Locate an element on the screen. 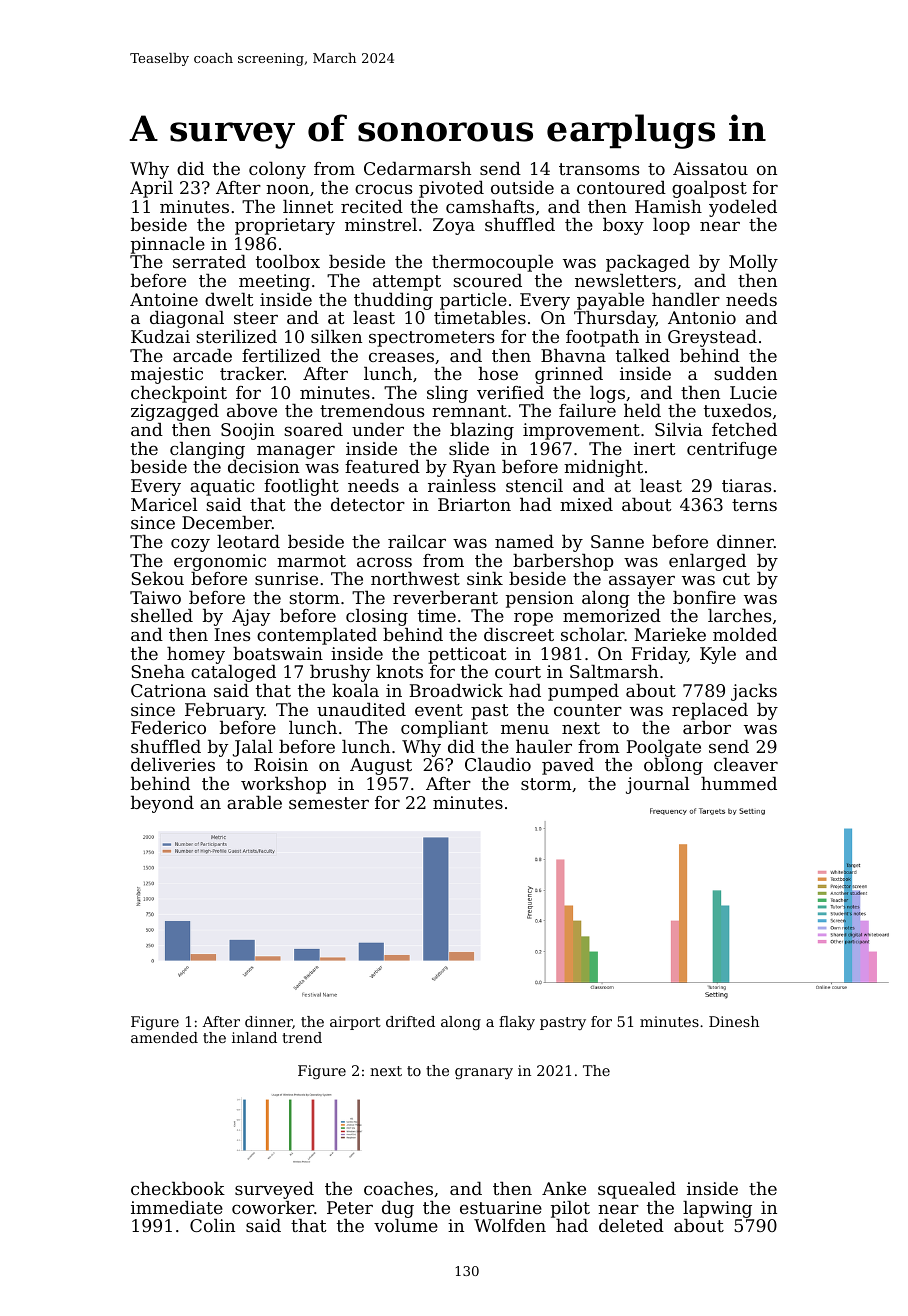 Image resolution: width=908 pixels, height=1316 pixels. flaky is located at coordinates (517, 1023).
